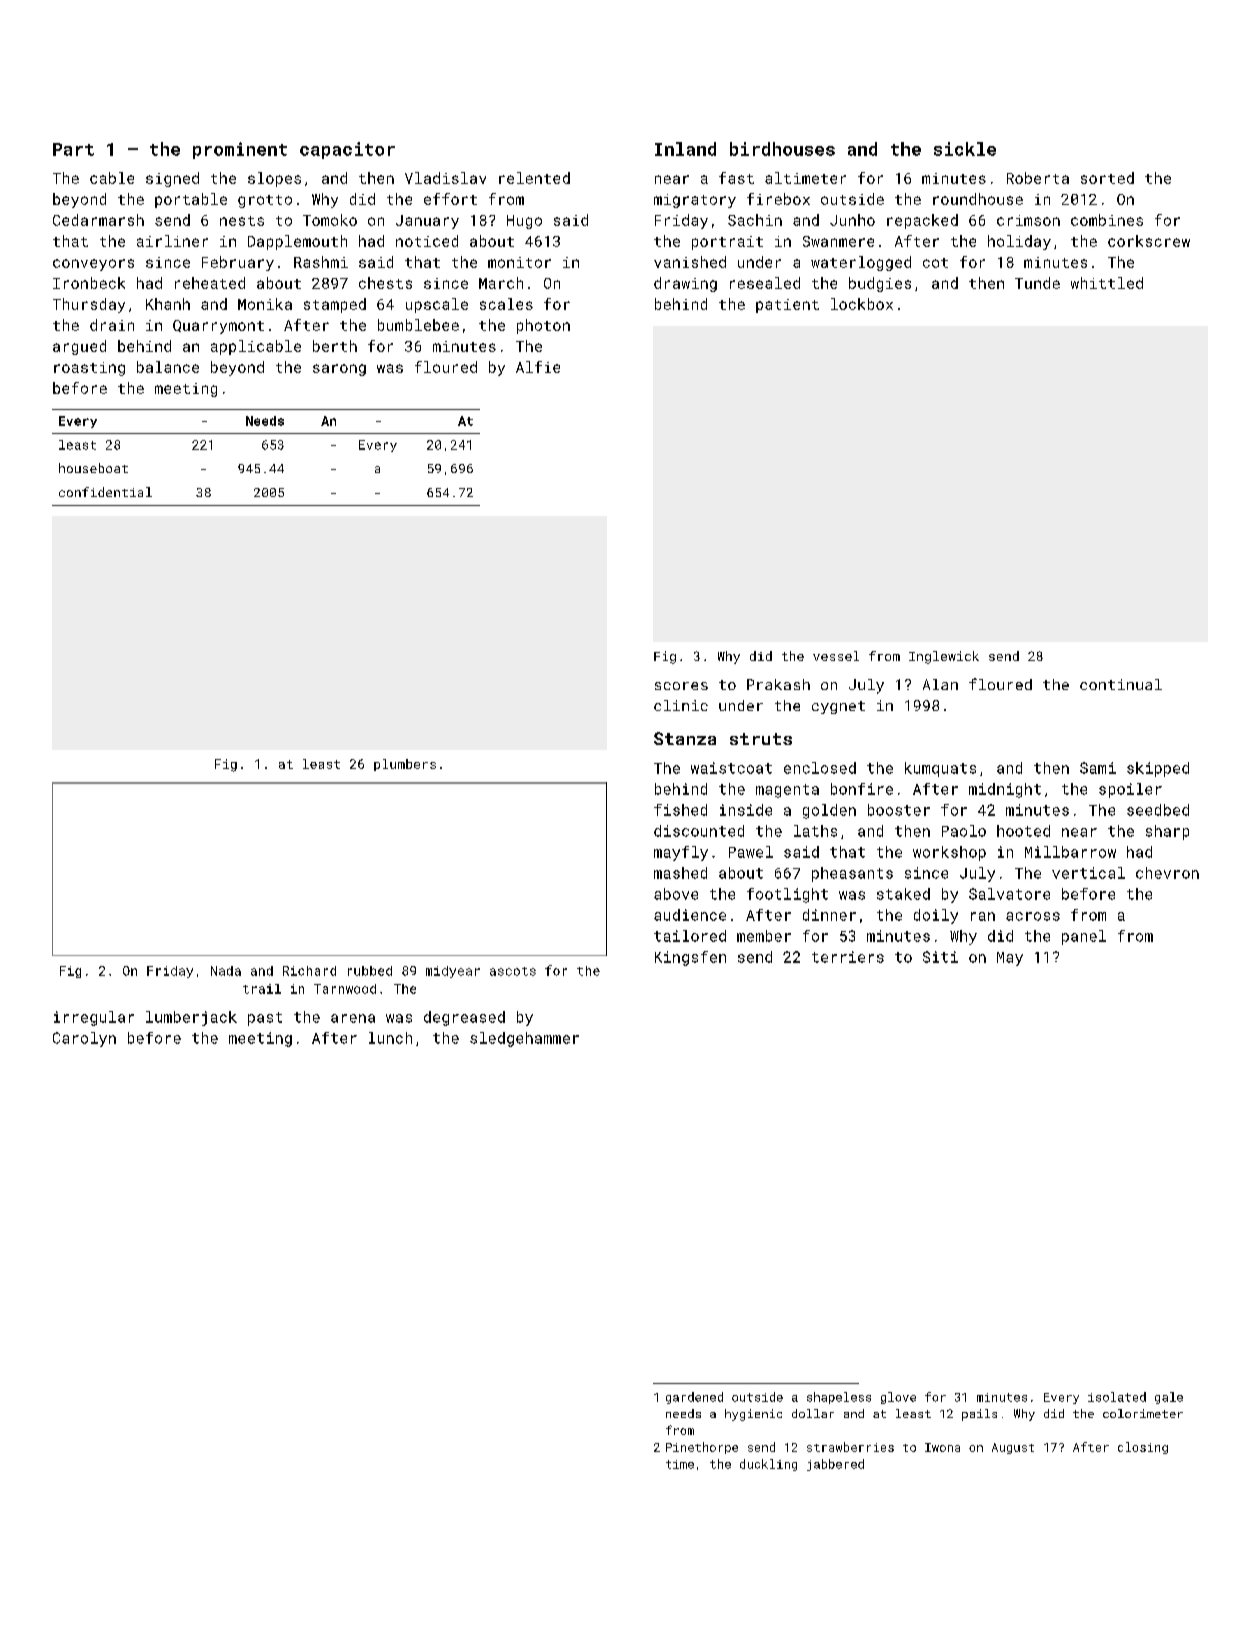 Image resolution: width=1260 pixels, height=1631 pixels. Describe the element at coordinates (1033, 916) in the screenshot. I see `across` at that location.
